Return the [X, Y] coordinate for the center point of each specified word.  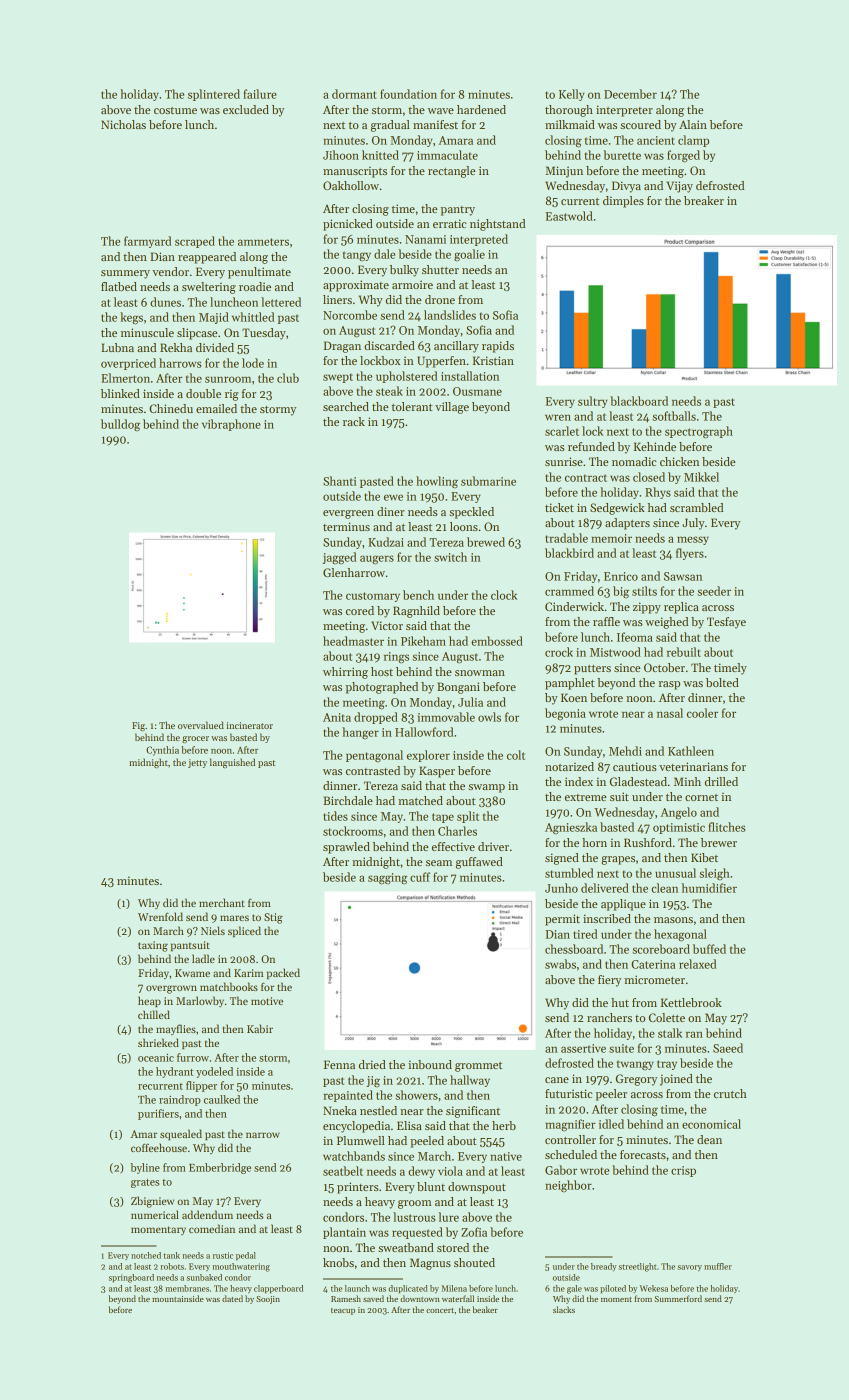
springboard [131, 1278]
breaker [704, 200]
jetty [197, 763]
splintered [214, 95]
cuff [420, 877]
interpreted [479, 240]
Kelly [572, 95]
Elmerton [125, 378]
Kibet [704, 857]
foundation [408, 94]
